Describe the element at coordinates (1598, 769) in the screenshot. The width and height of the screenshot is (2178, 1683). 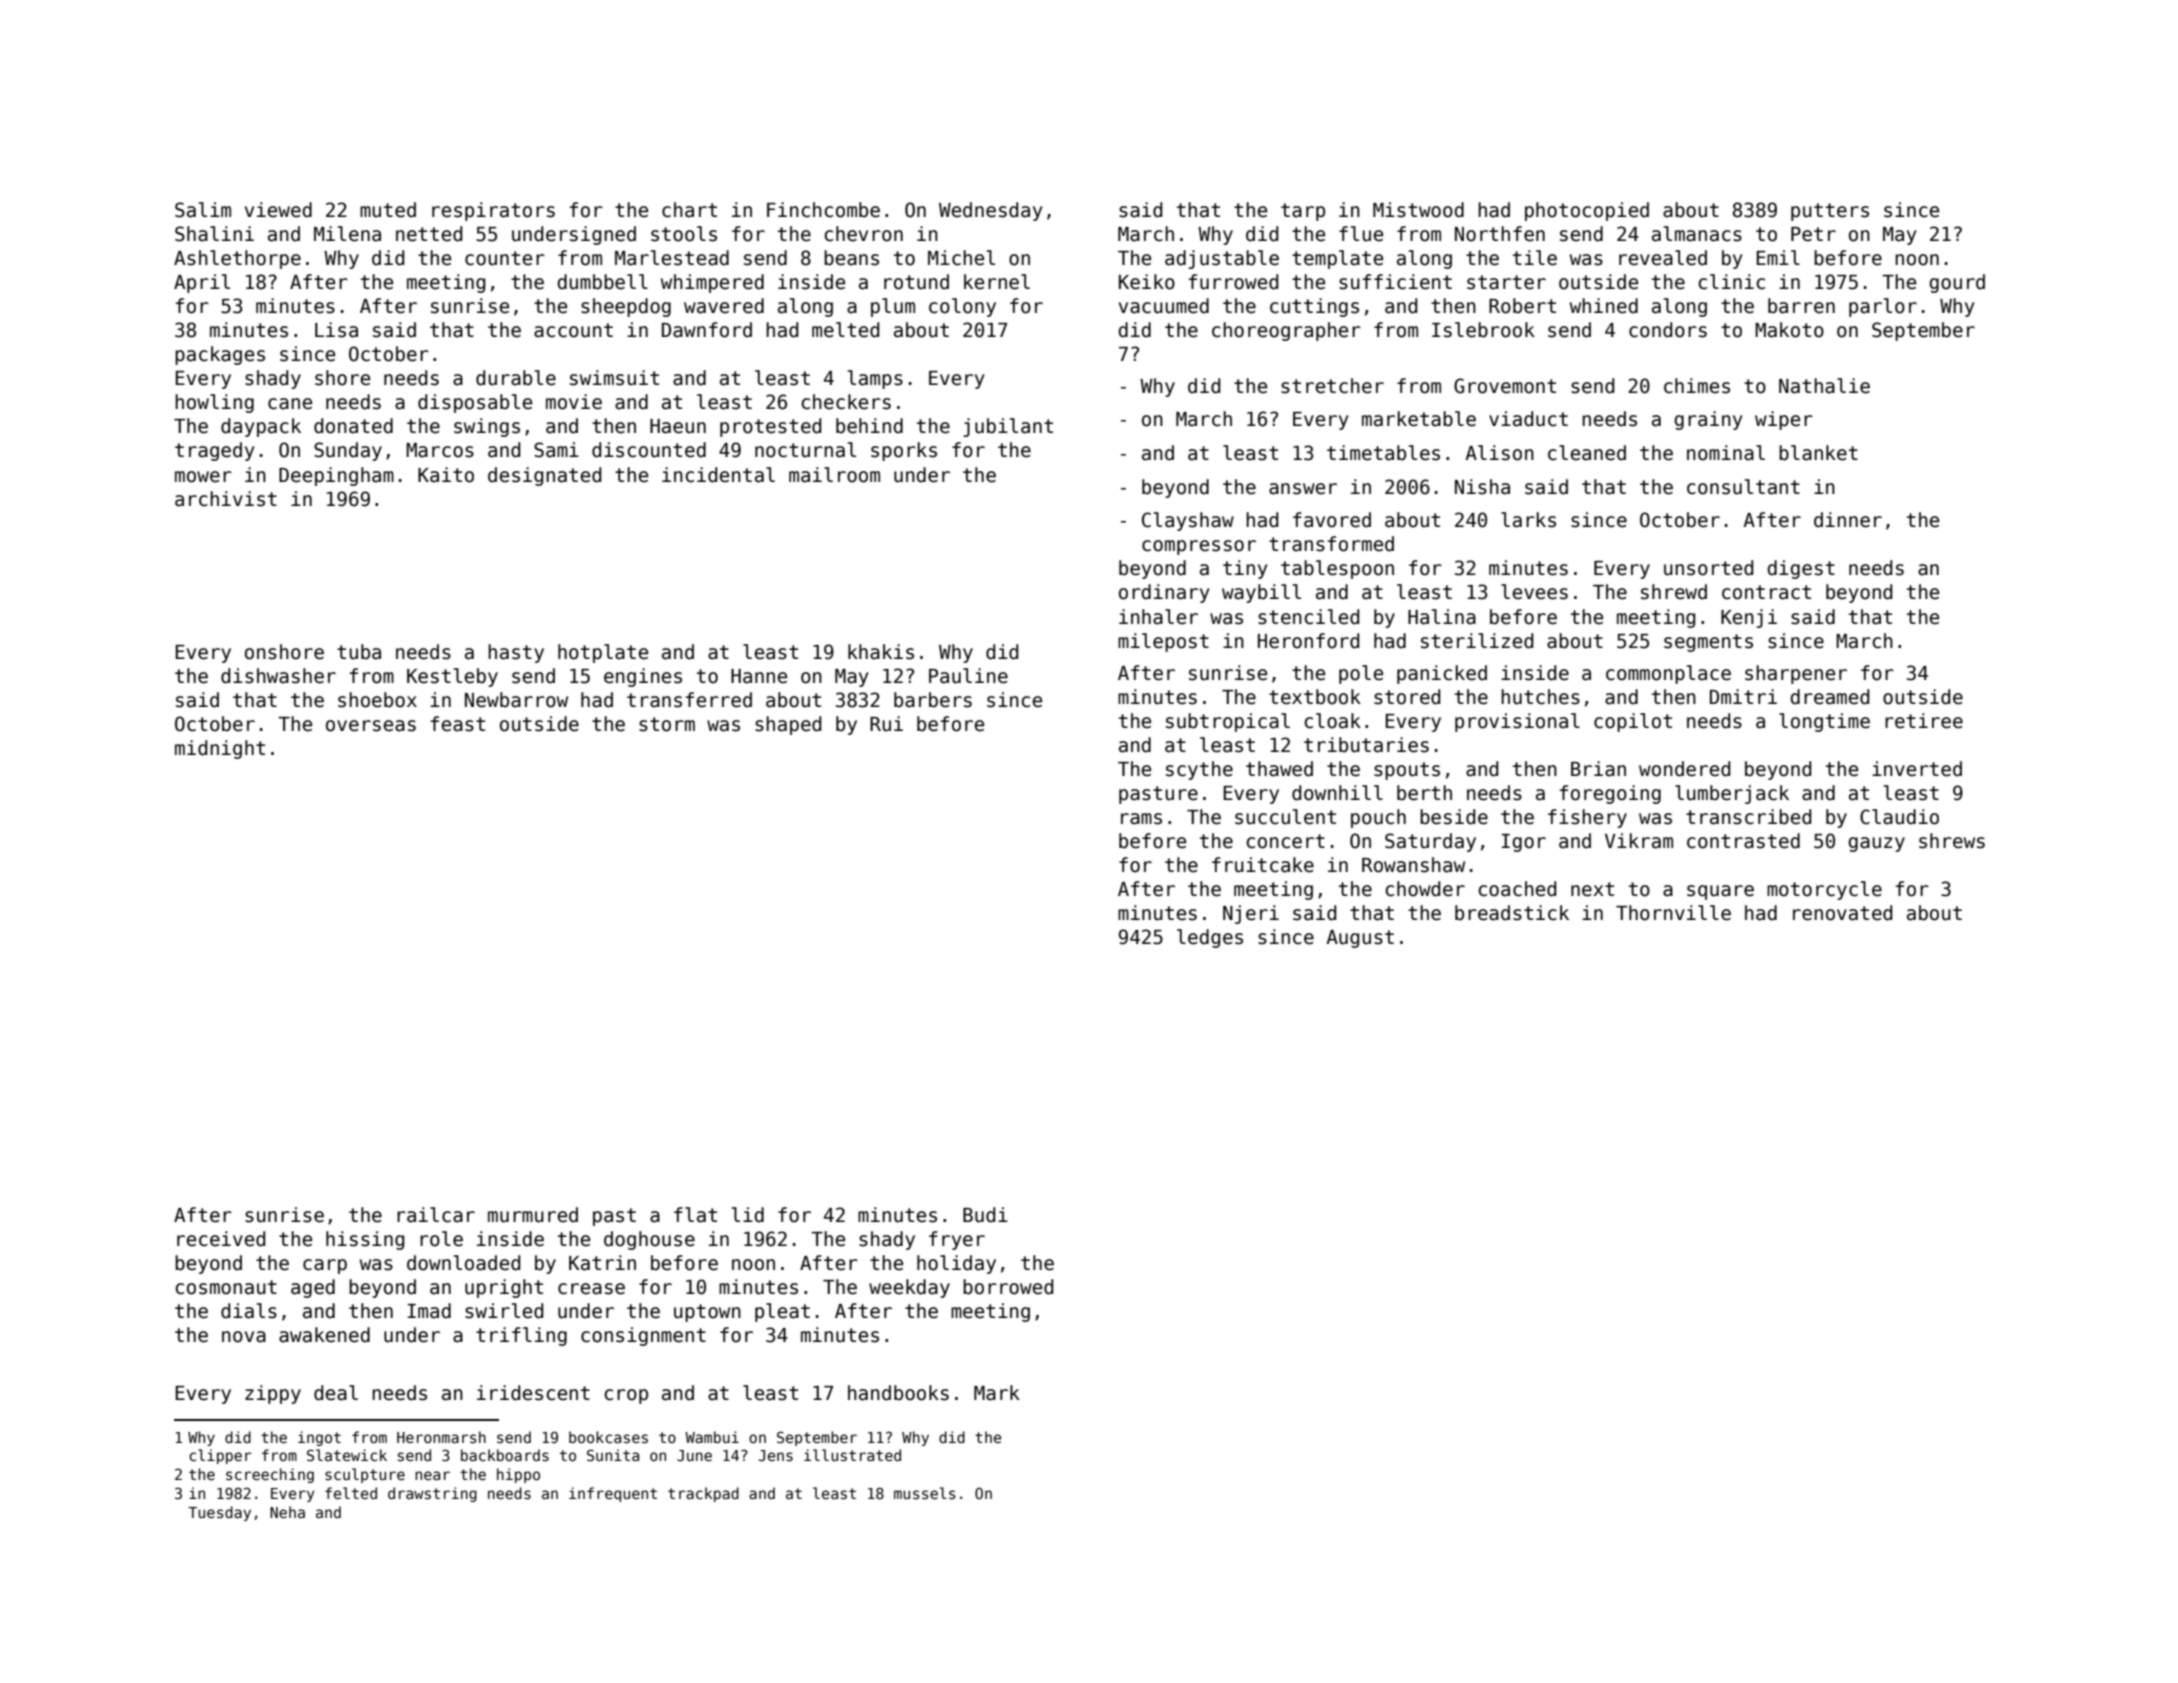
I see `Brian` at that location.
